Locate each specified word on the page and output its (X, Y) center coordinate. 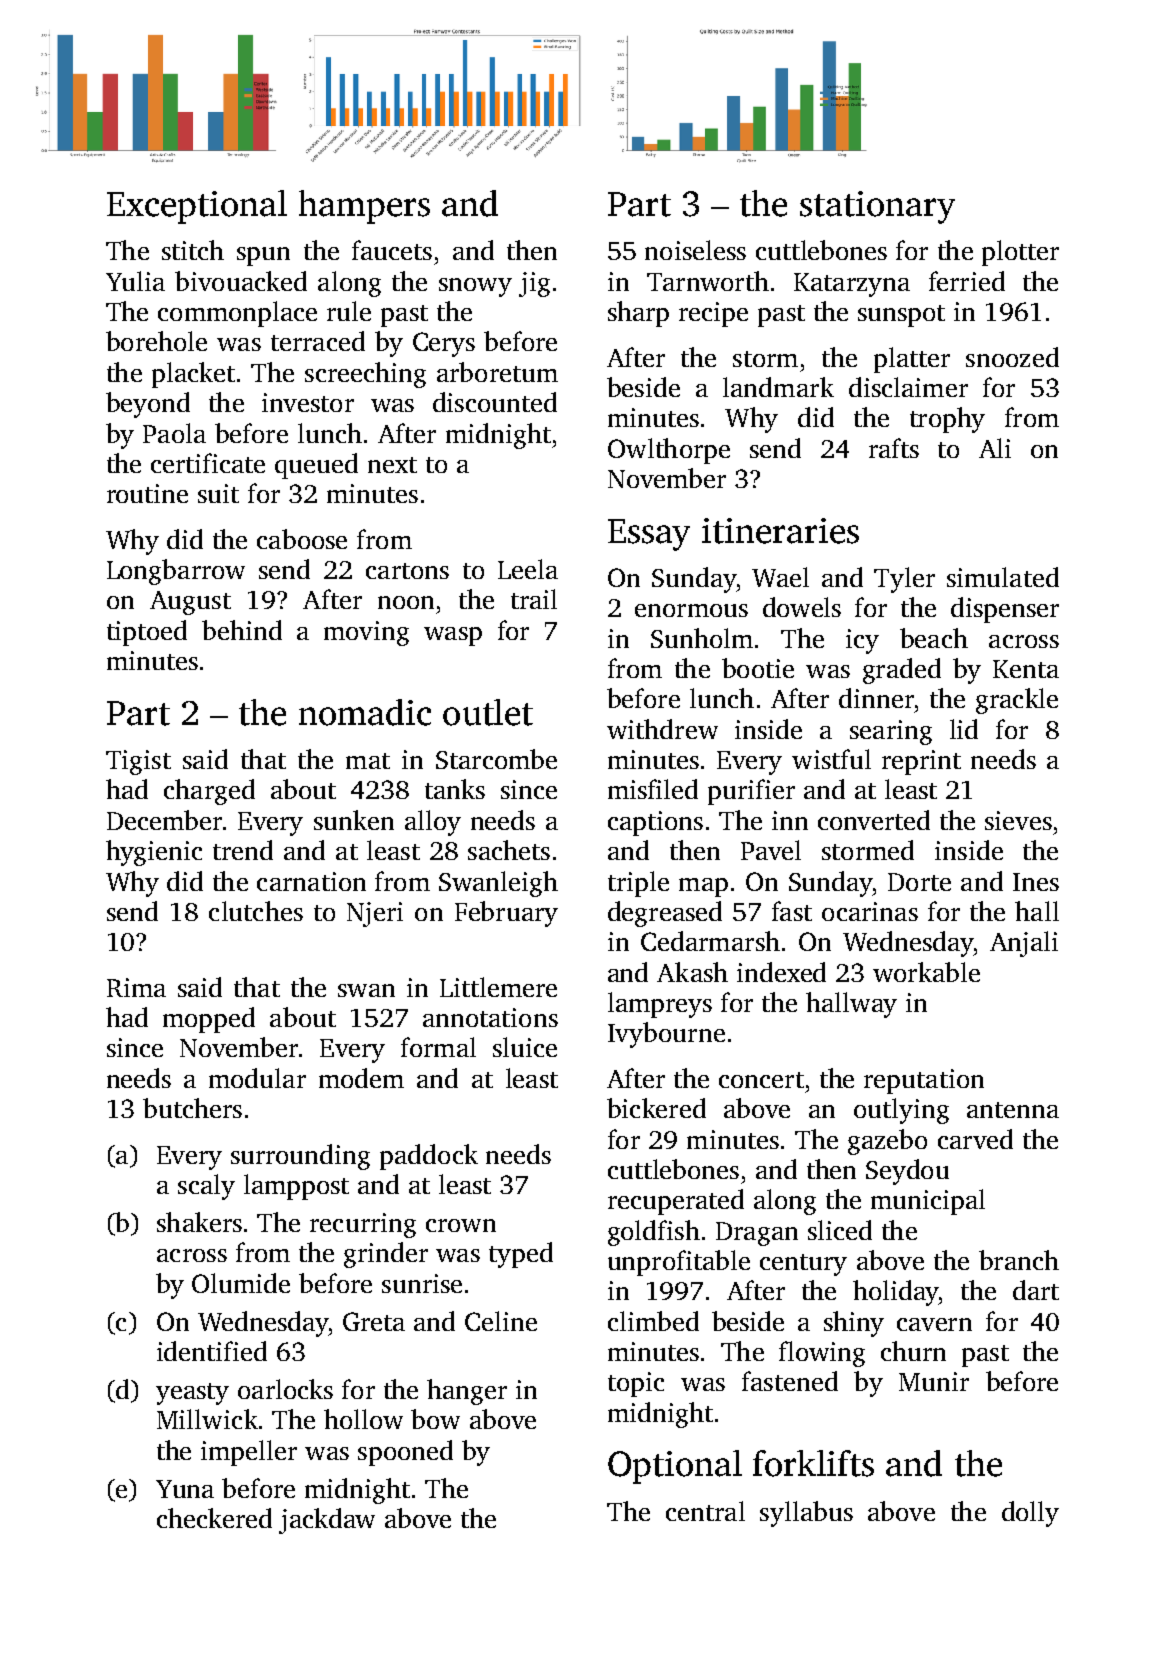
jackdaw (327, 1521)
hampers (364, 207)
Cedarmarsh (710, 941)
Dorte (919, 882)
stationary (877, 207)
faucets (392, 250)
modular (257, 1078)
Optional (675, 1467)
